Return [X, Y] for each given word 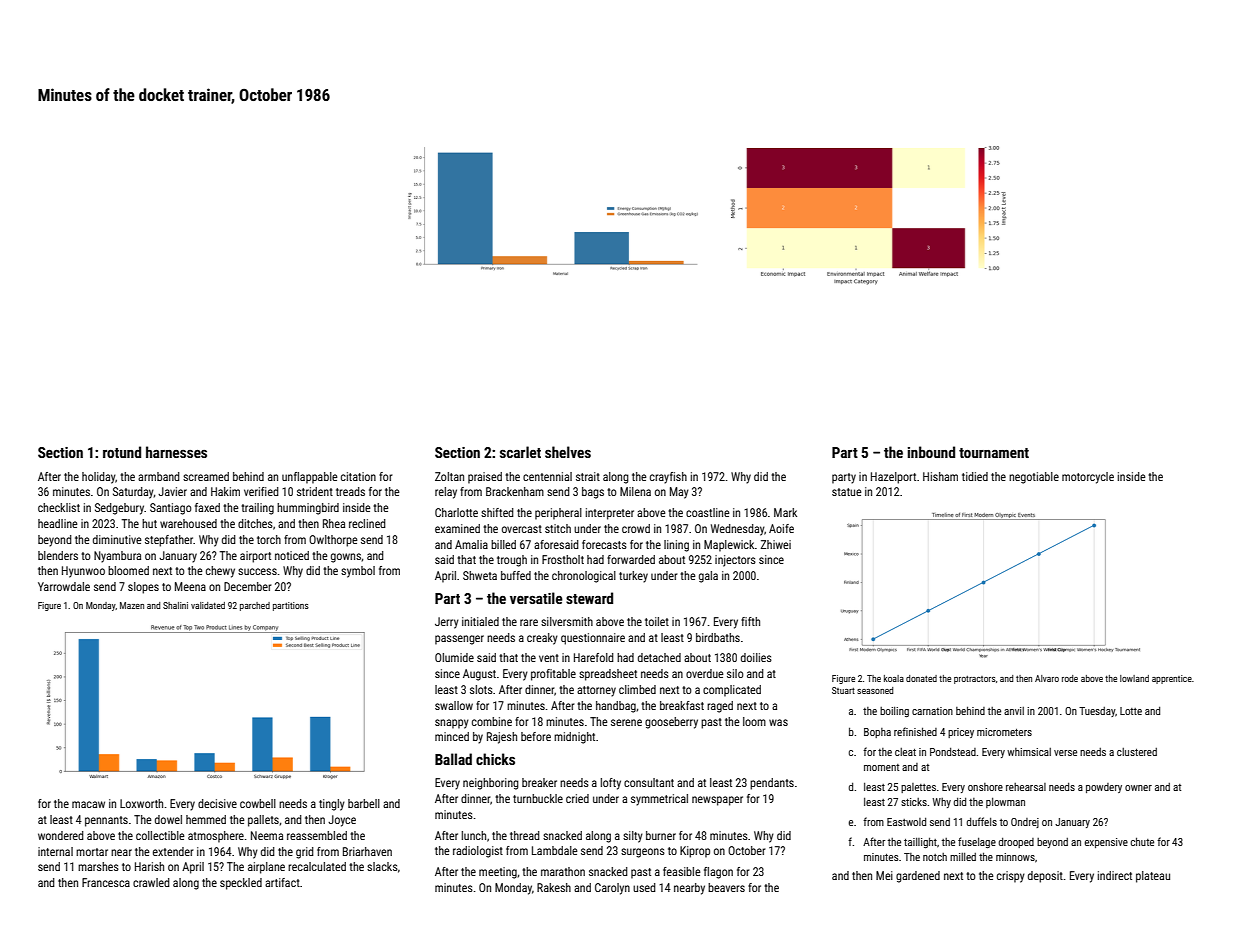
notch [935, 857]
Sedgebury [119, 509]
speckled [241, 884]
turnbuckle [538, 798]
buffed [516, 575]
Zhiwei [776, 544]
